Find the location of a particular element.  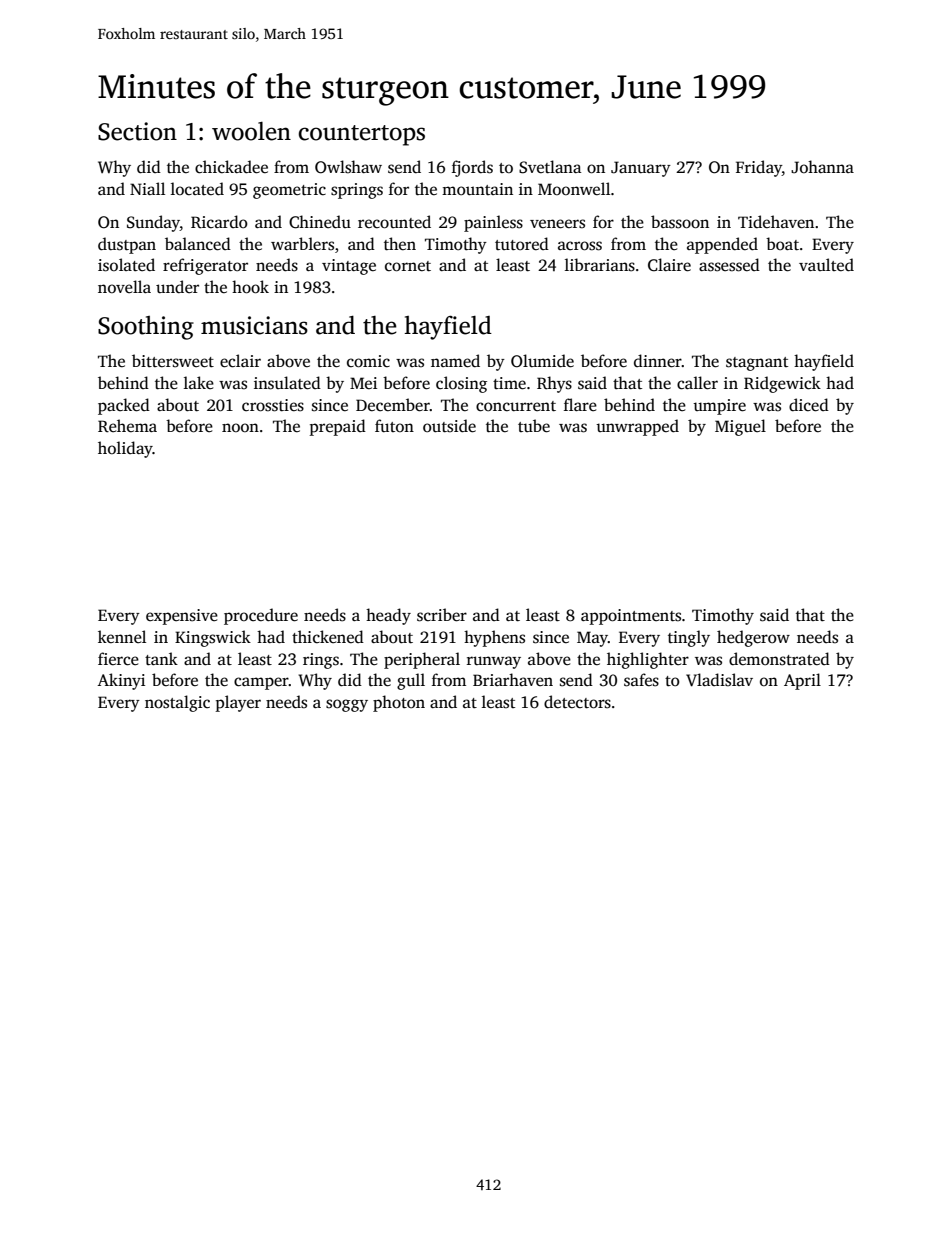

photon is located at coordinates (399, 703).
